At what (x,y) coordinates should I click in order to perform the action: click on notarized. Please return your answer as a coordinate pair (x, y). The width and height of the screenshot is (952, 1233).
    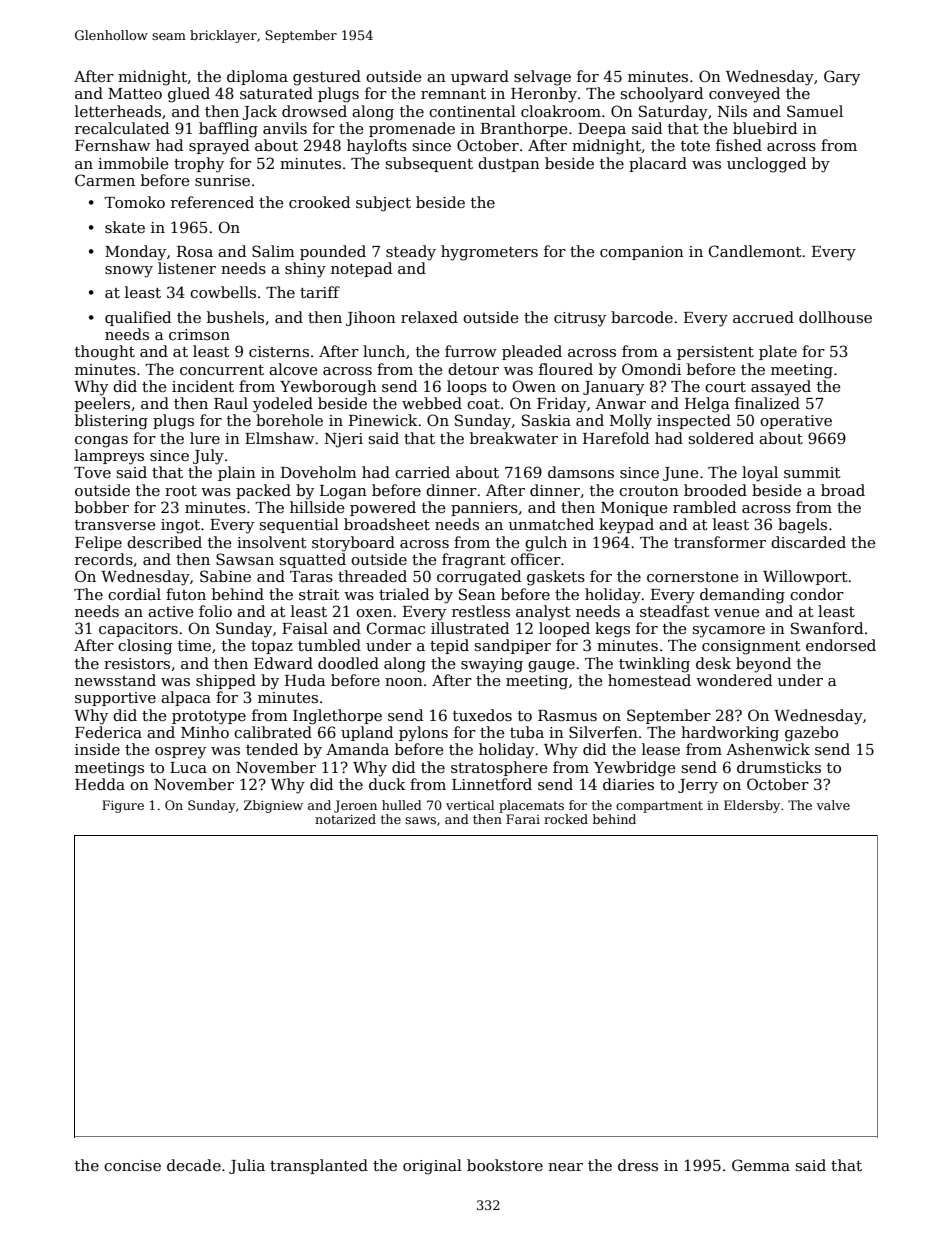
    Looking at the image, I should click on (345, 819).
